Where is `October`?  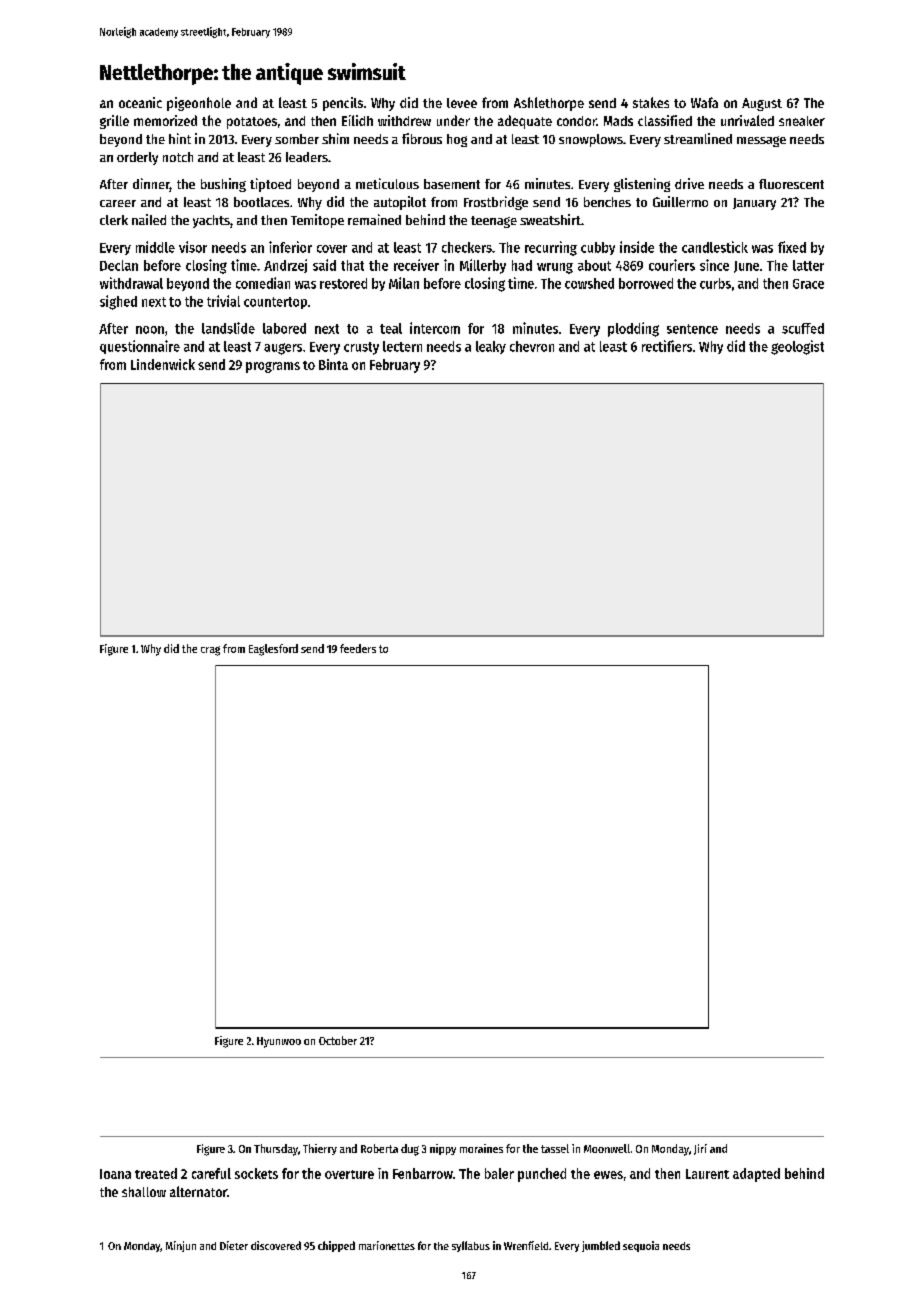 October is located at coordinates (338, 1040).
